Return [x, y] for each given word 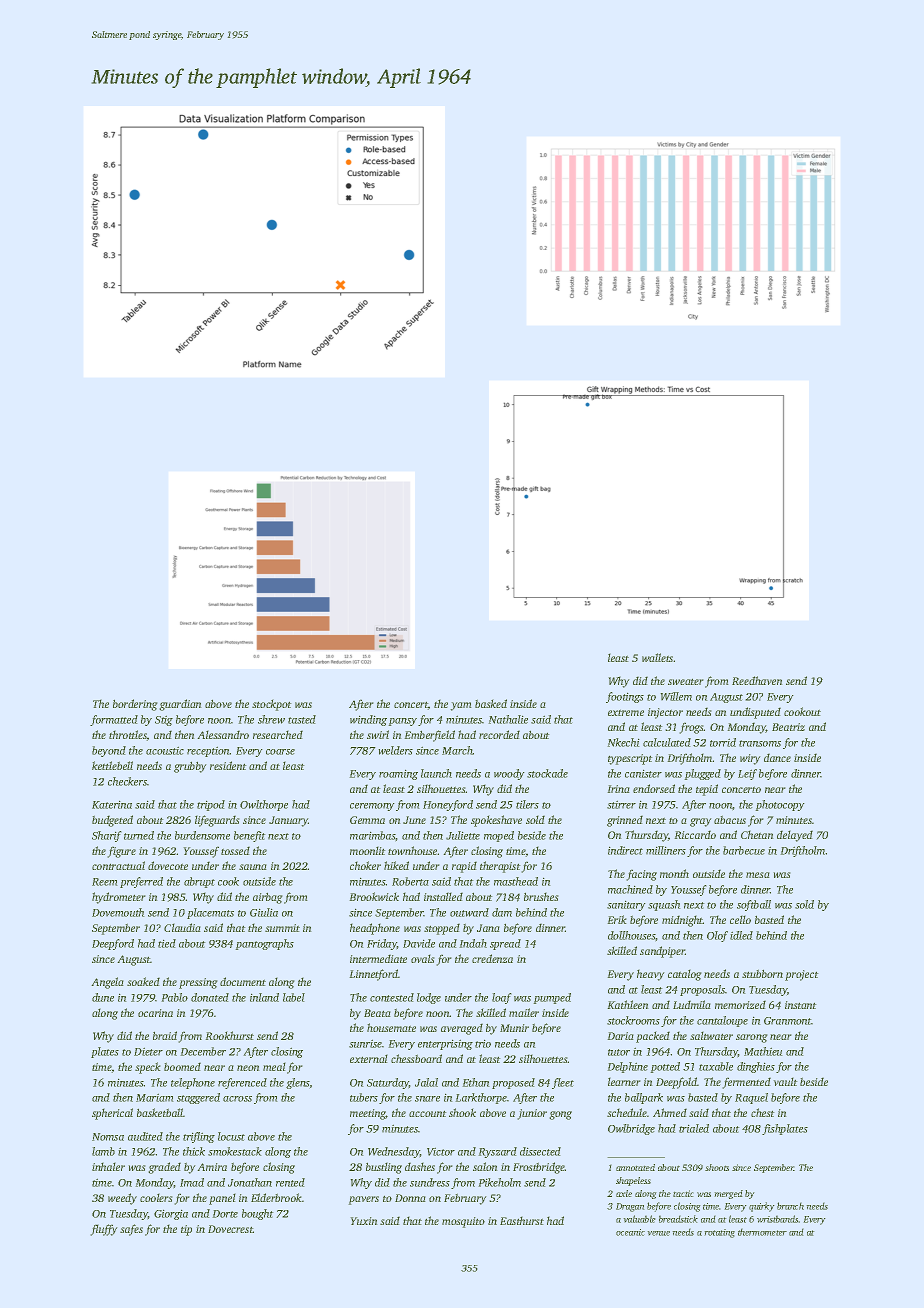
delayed [795, 836]
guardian [180, 705]
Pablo [175, 997]
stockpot [271, 705]
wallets [657, 657]
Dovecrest [230, 1229]
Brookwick [374, 896]
